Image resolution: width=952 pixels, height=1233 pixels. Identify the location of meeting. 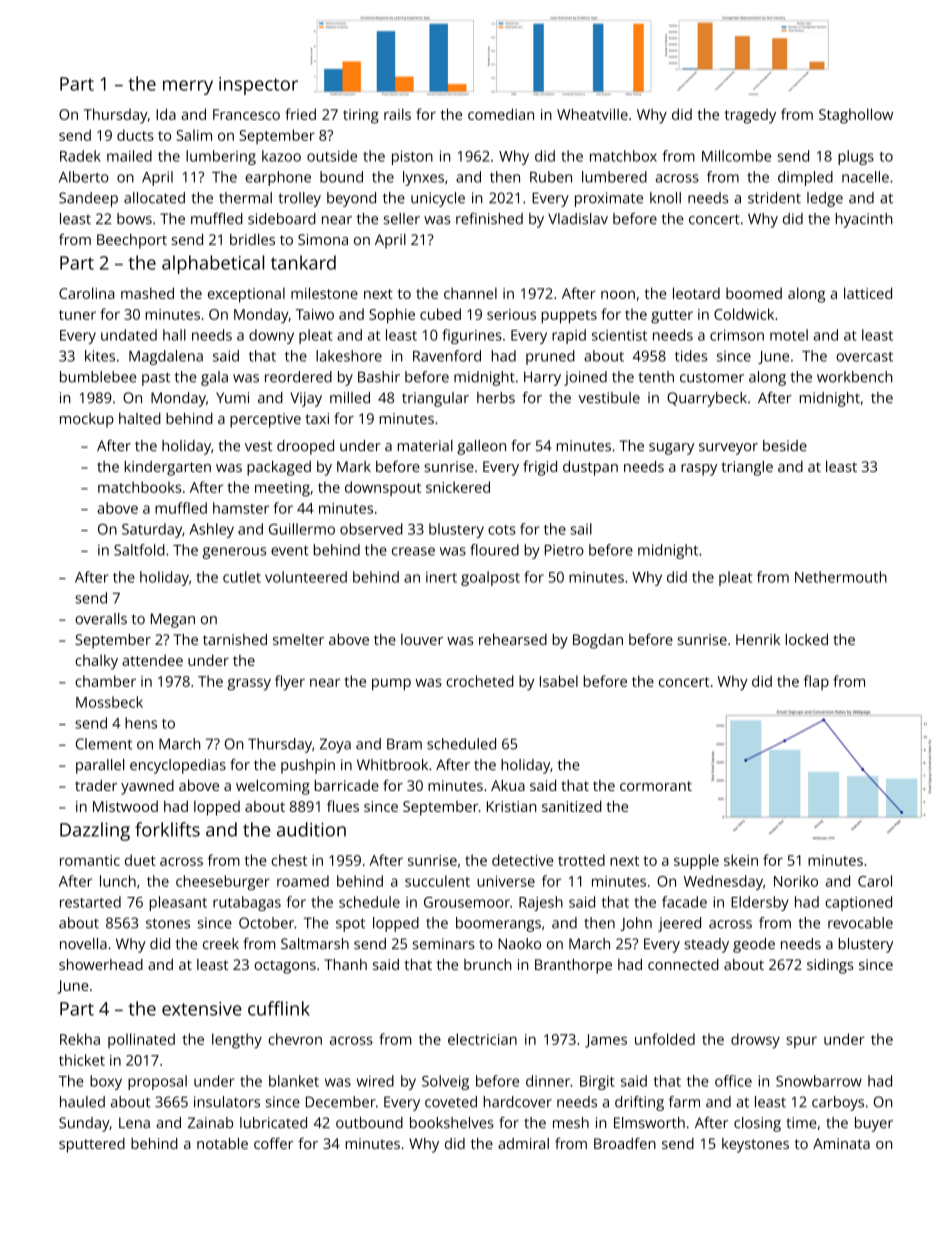
(282, 489).
